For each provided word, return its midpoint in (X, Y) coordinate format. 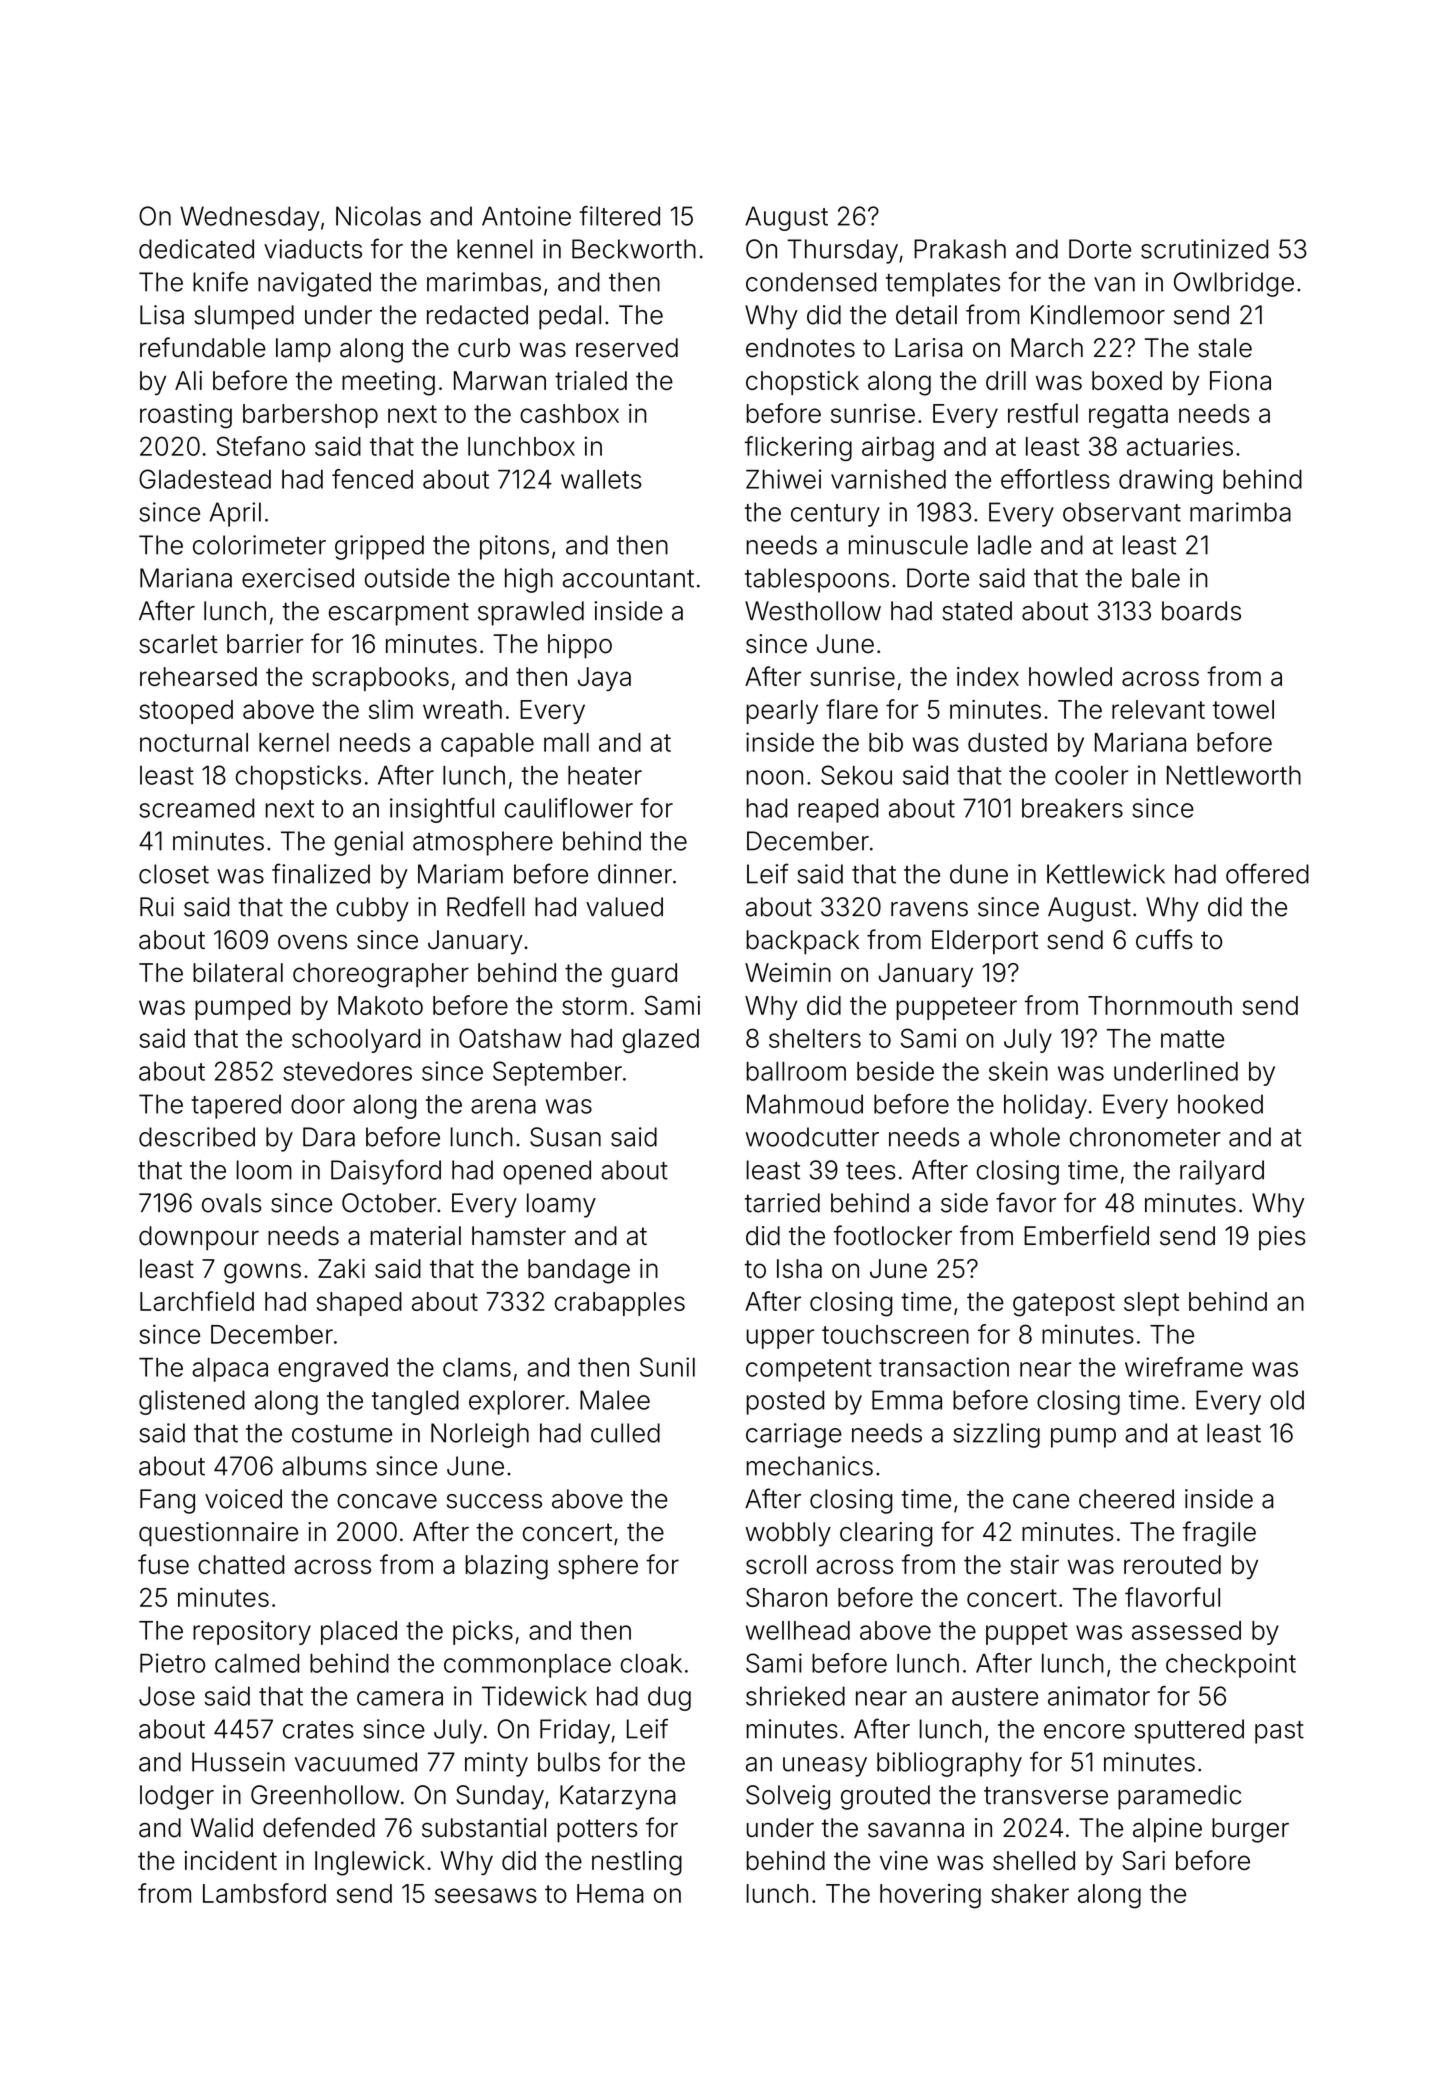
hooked (1220, 1104)
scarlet (178, 644)
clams (477, 1367)
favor (1026, 1202)
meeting (388, 383)
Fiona (1240, 380)
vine (904, 1860)
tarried (782, 1203)
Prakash (960, 249)
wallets (601, 479)
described (197, 1137)
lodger (177, 1797)
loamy (561, 1205)
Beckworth (634, 249)
